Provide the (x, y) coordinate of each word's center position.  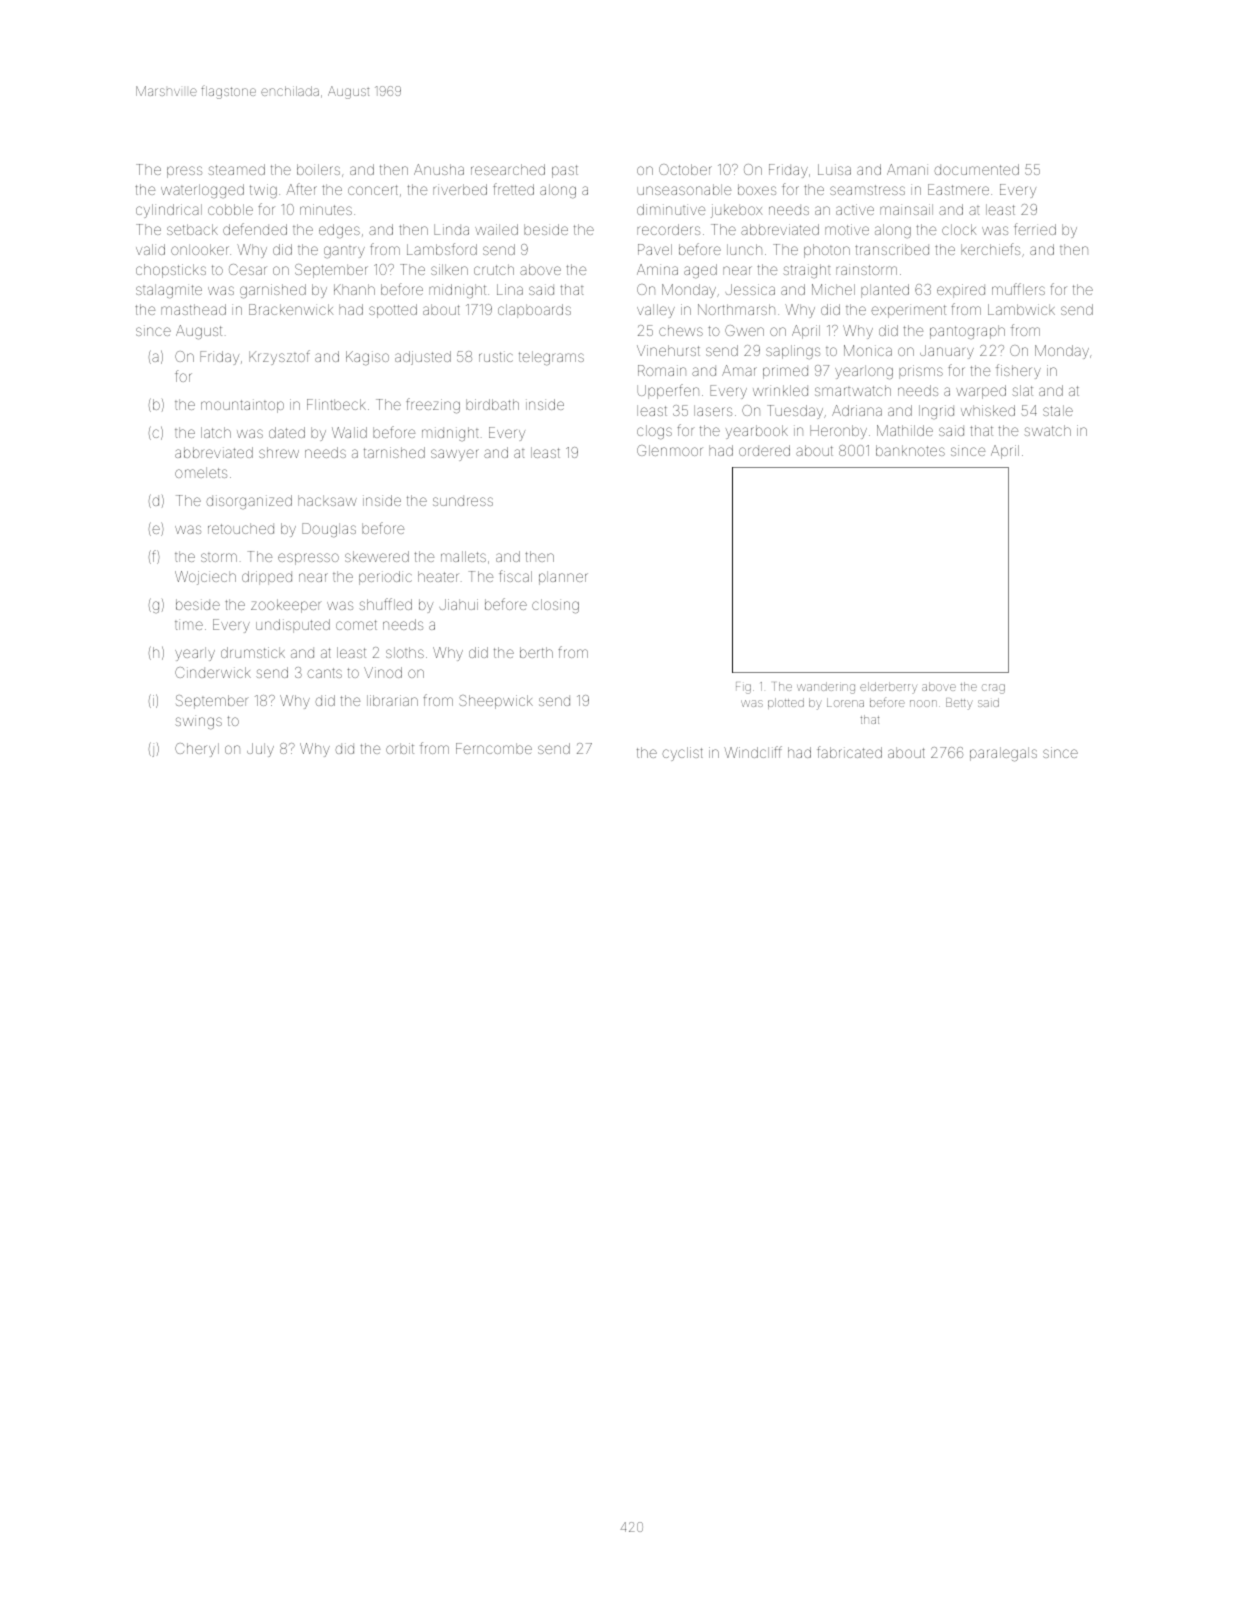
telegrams (551, 358)
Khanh (354, 289)
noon (923, 703)
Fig (743, 688)
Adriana (857, 410)
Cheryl (197, 750)
